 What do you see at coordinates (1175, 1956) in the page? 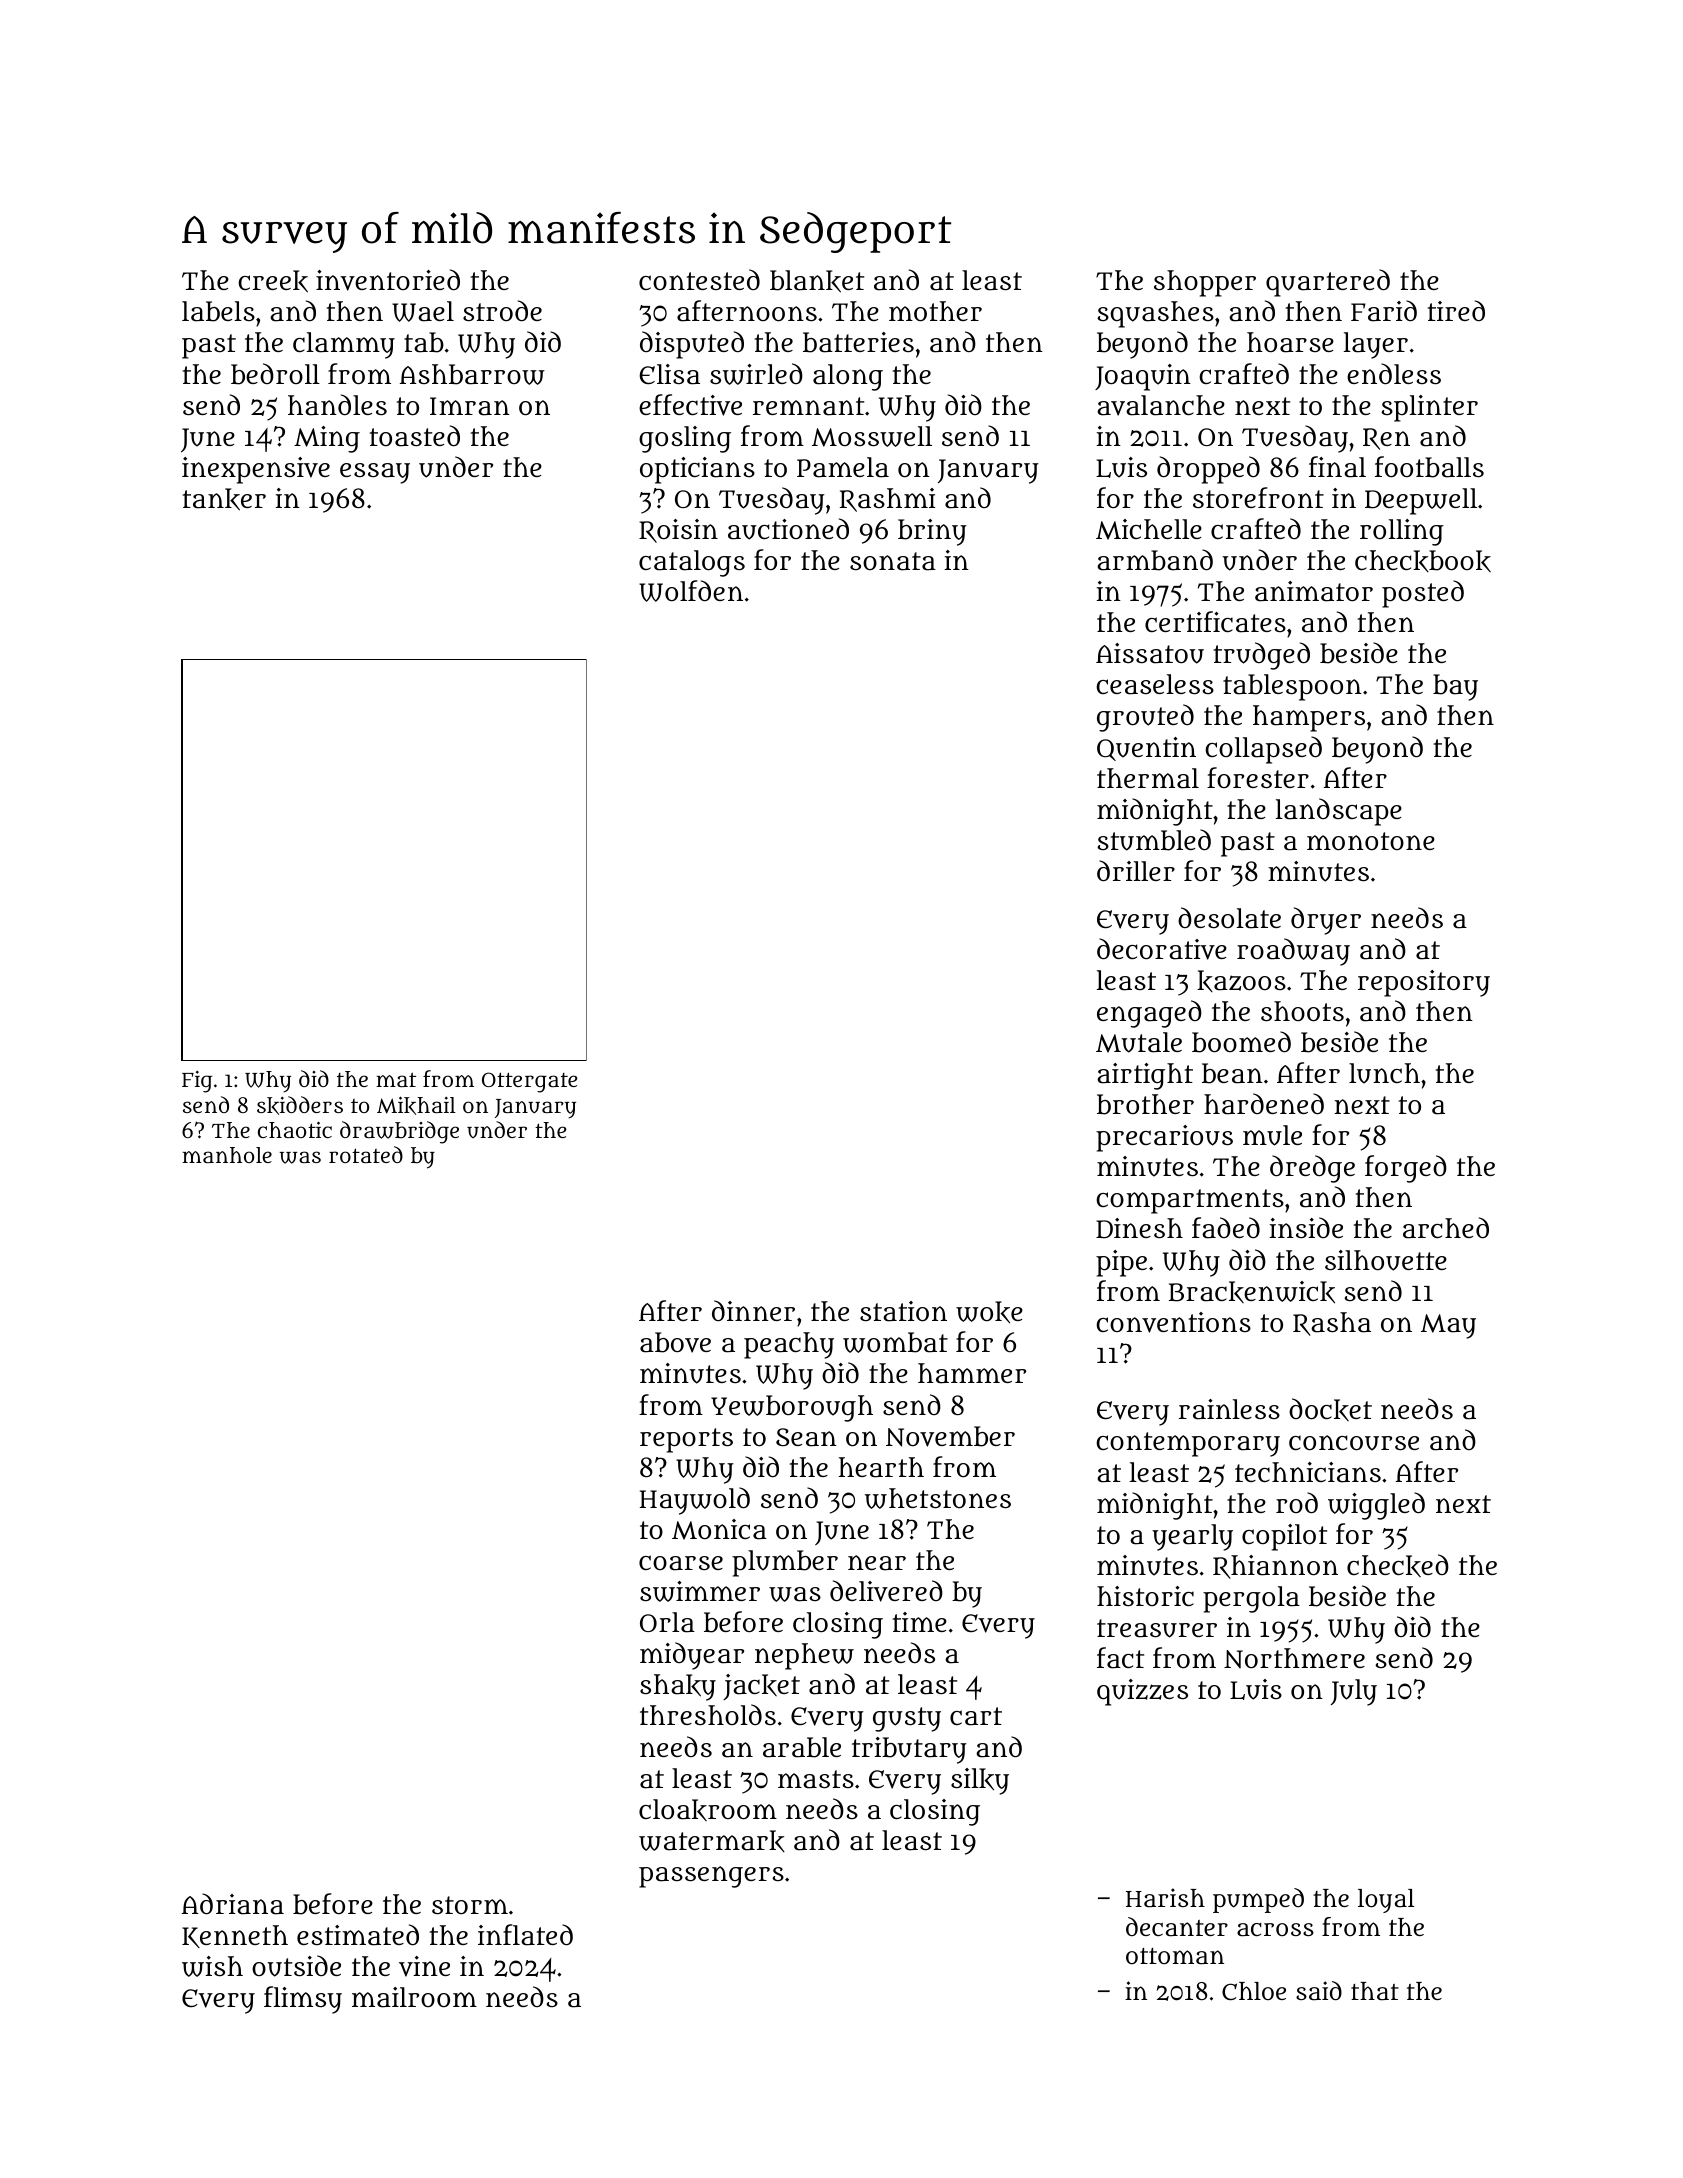
I see `ottoman` at bounding box center [1175, 1956].
